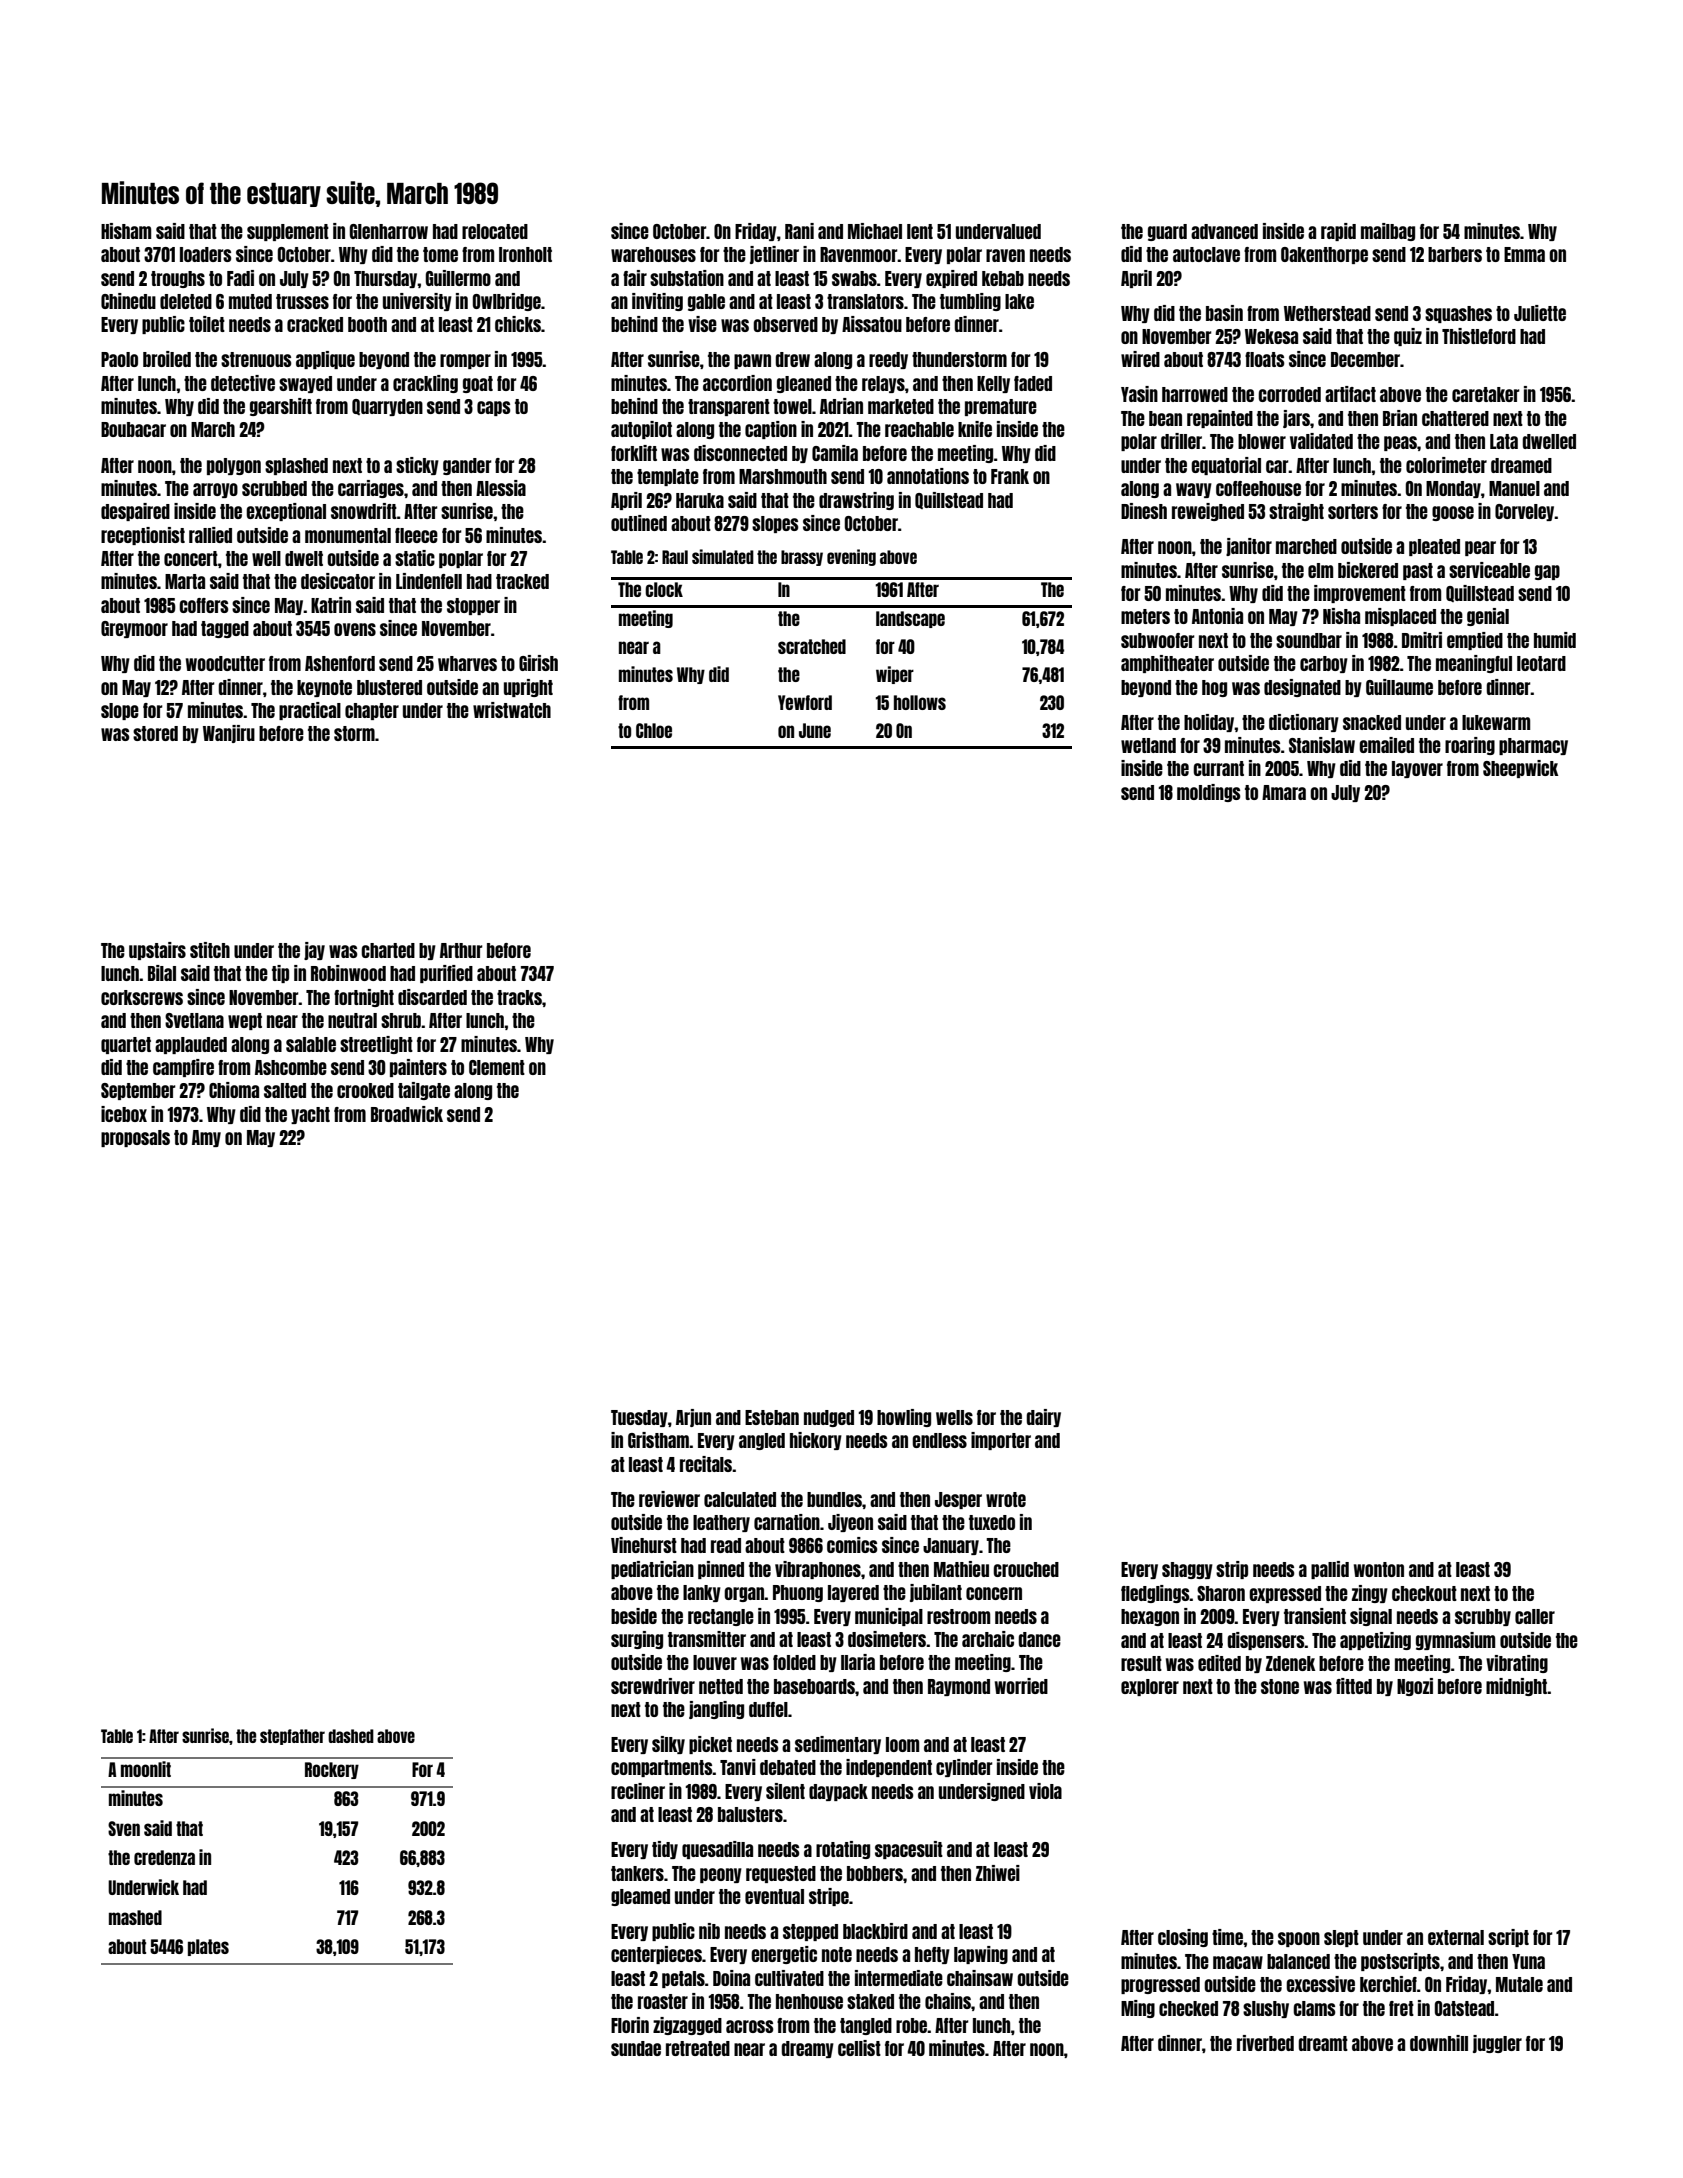  What do you see at coordinates (292, 1737) in the screenshot?
I see `stepfather` at bounding box center [292, 1737].
